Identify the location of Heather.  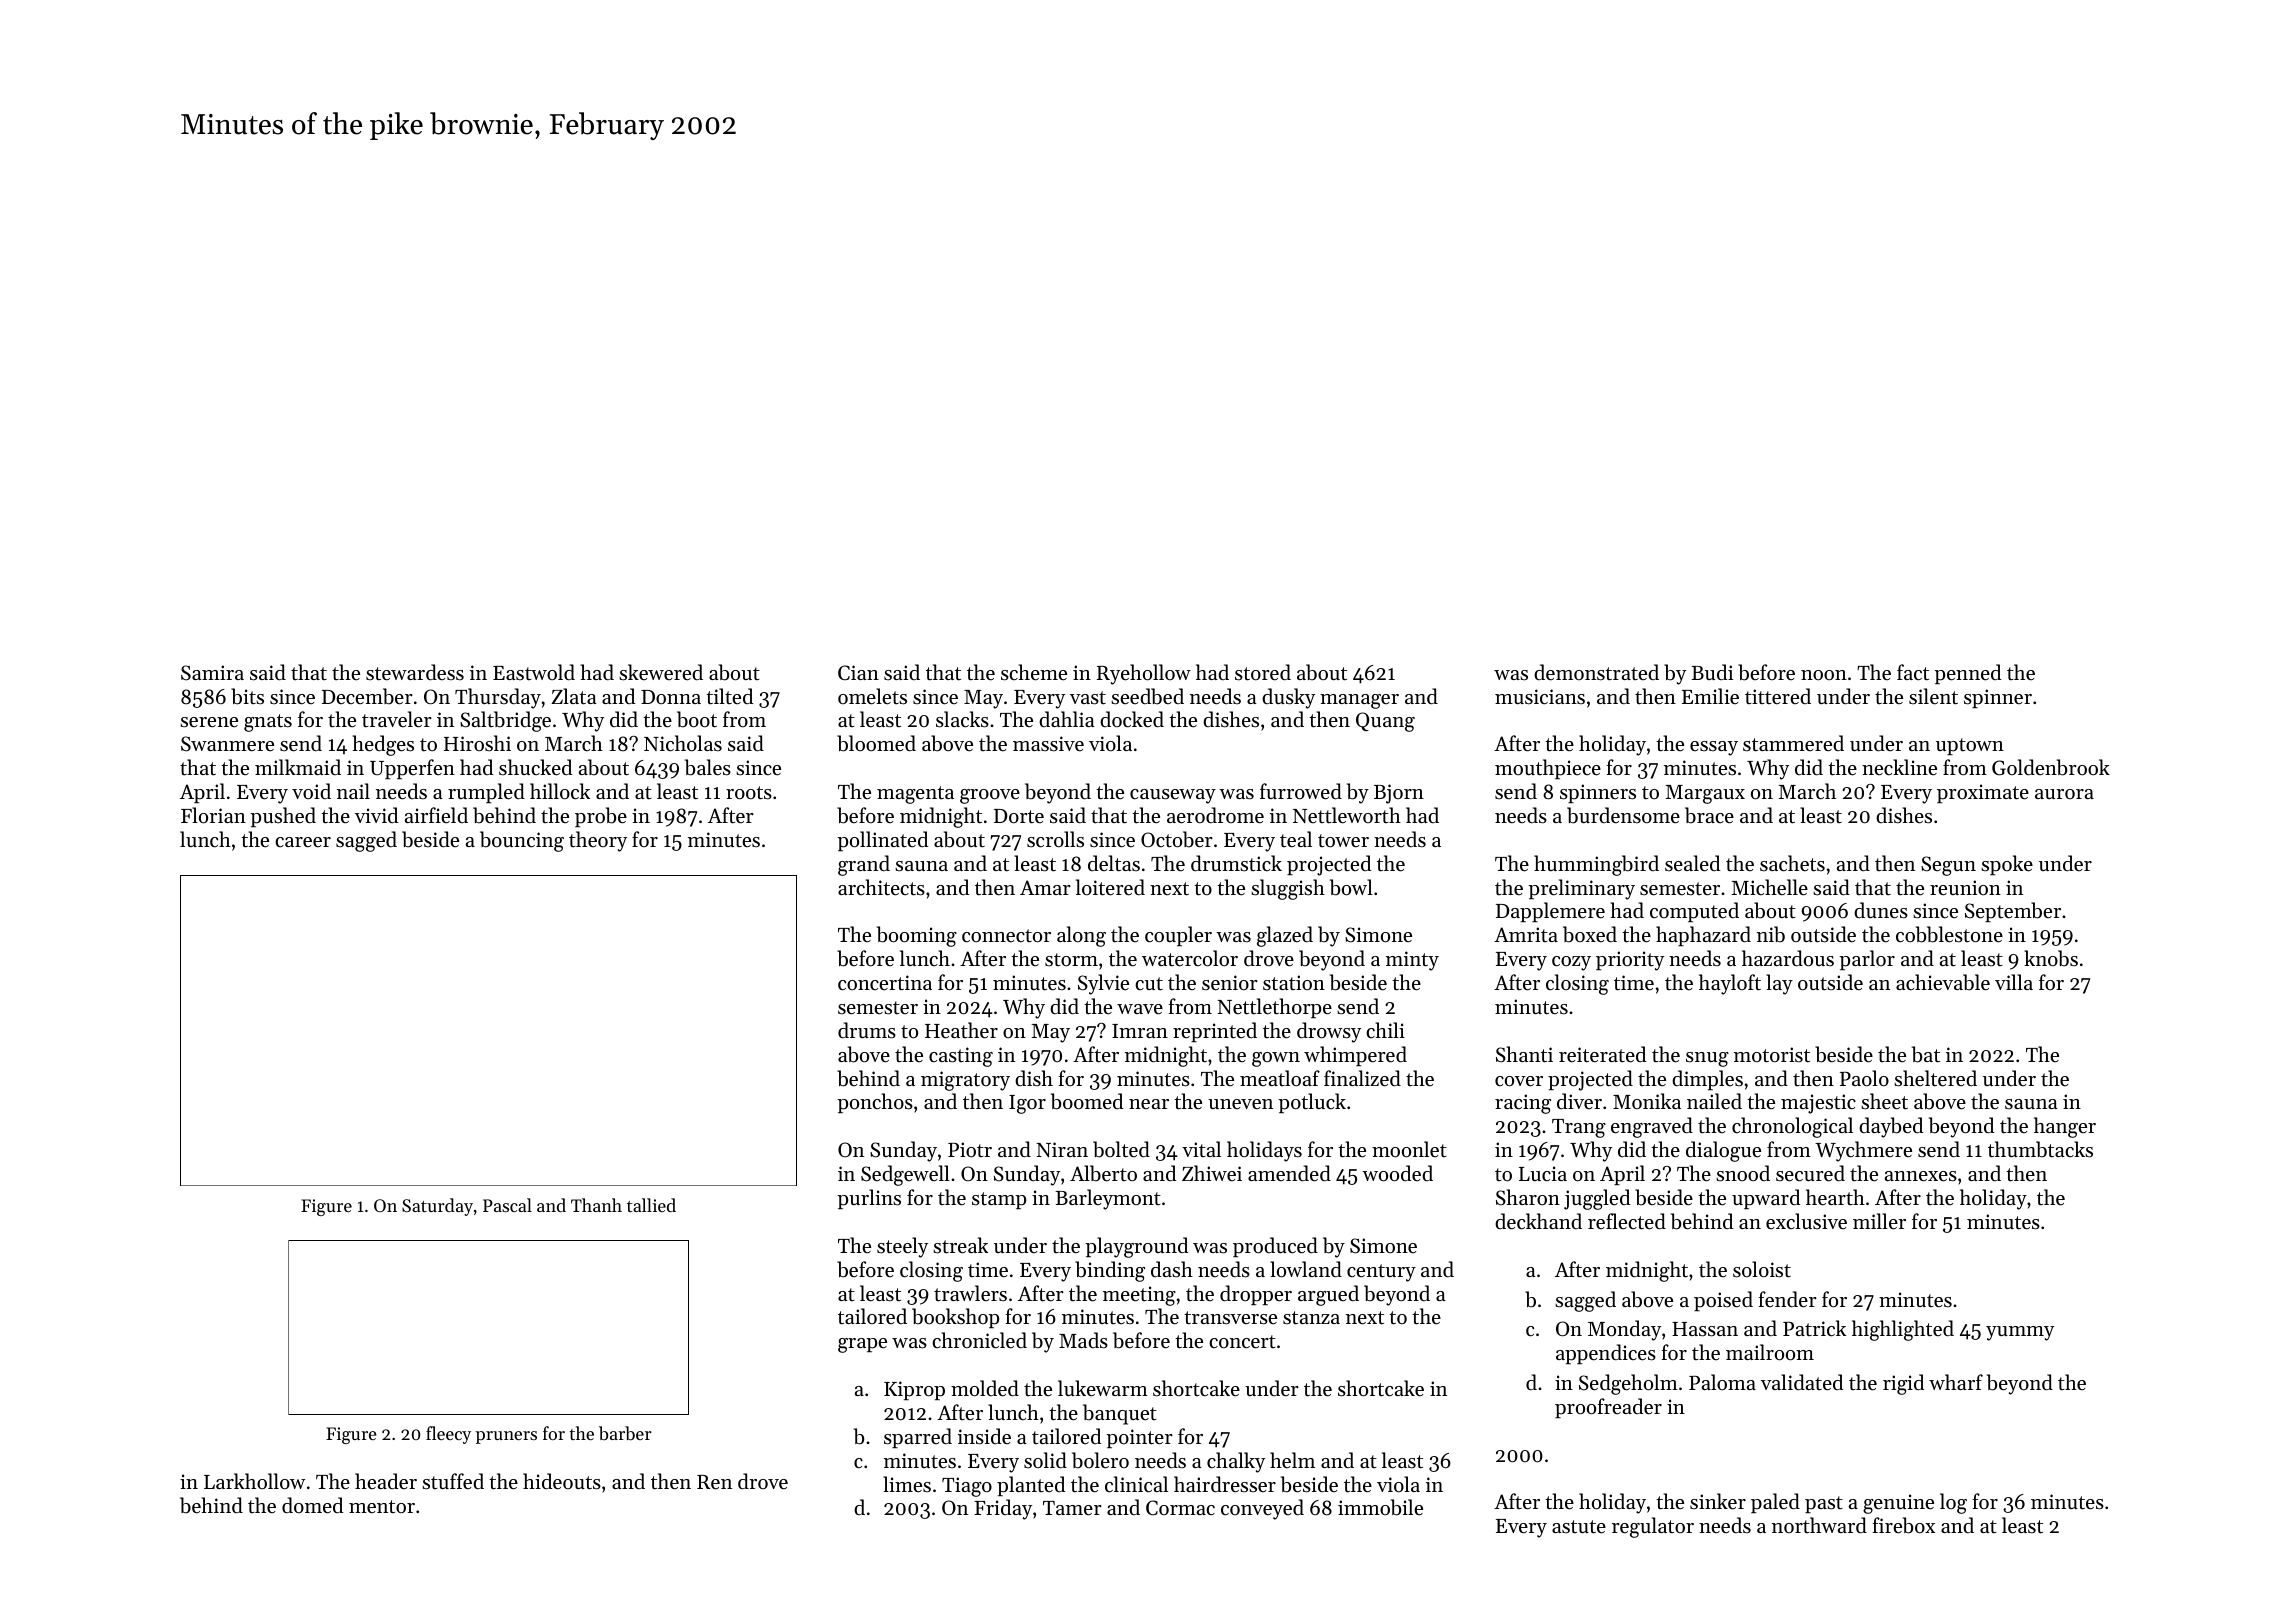
(961, 1030).
